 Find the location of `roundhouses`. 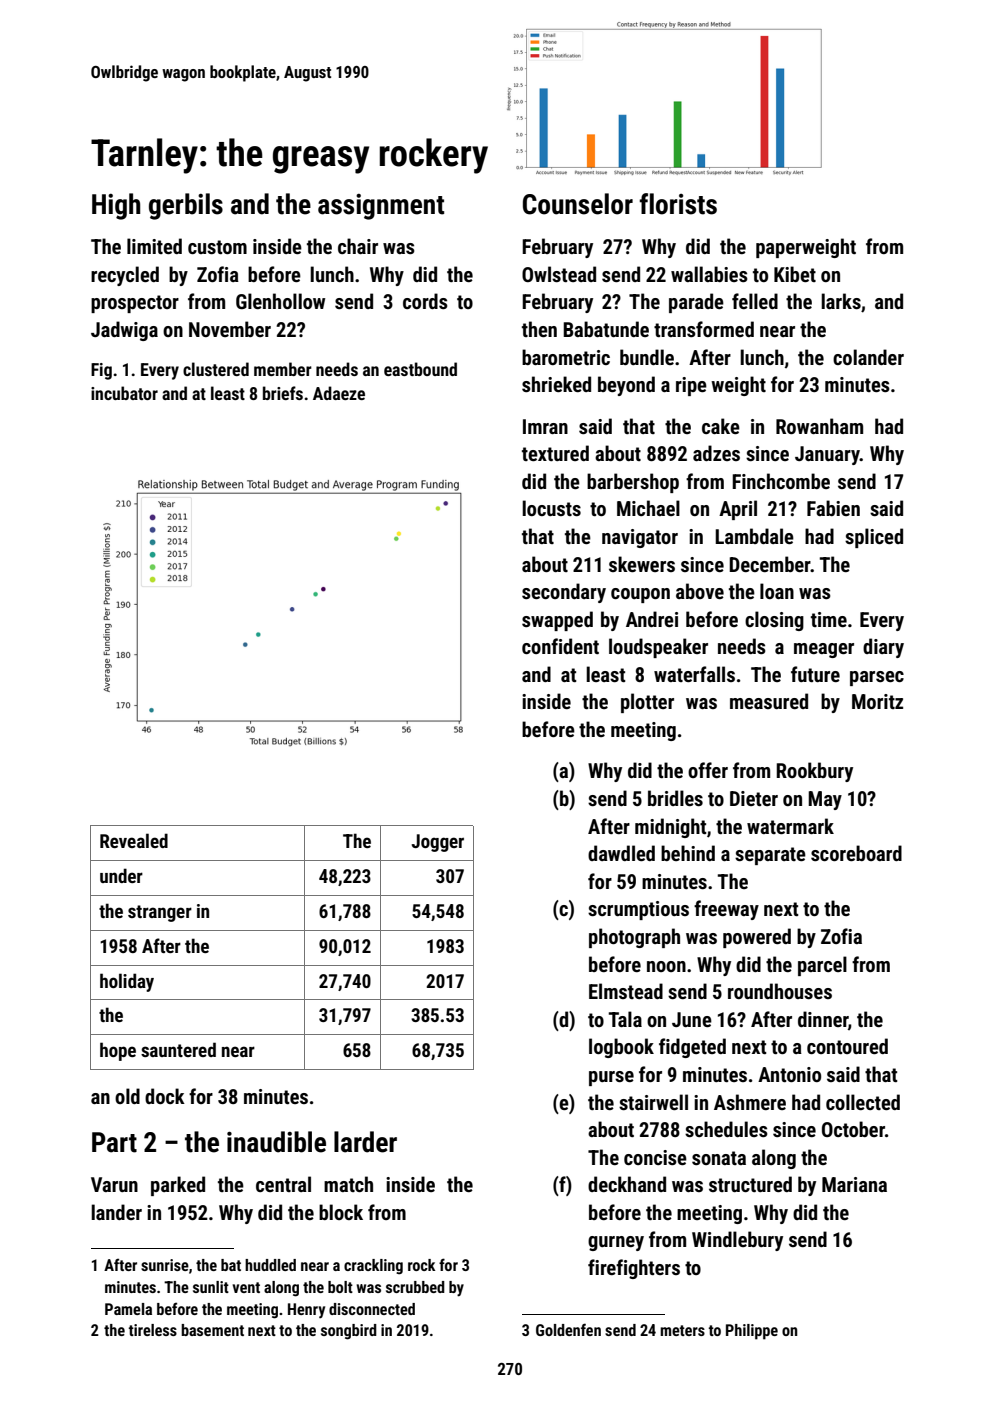

roundhouses is located at coordinates (780, 991).
